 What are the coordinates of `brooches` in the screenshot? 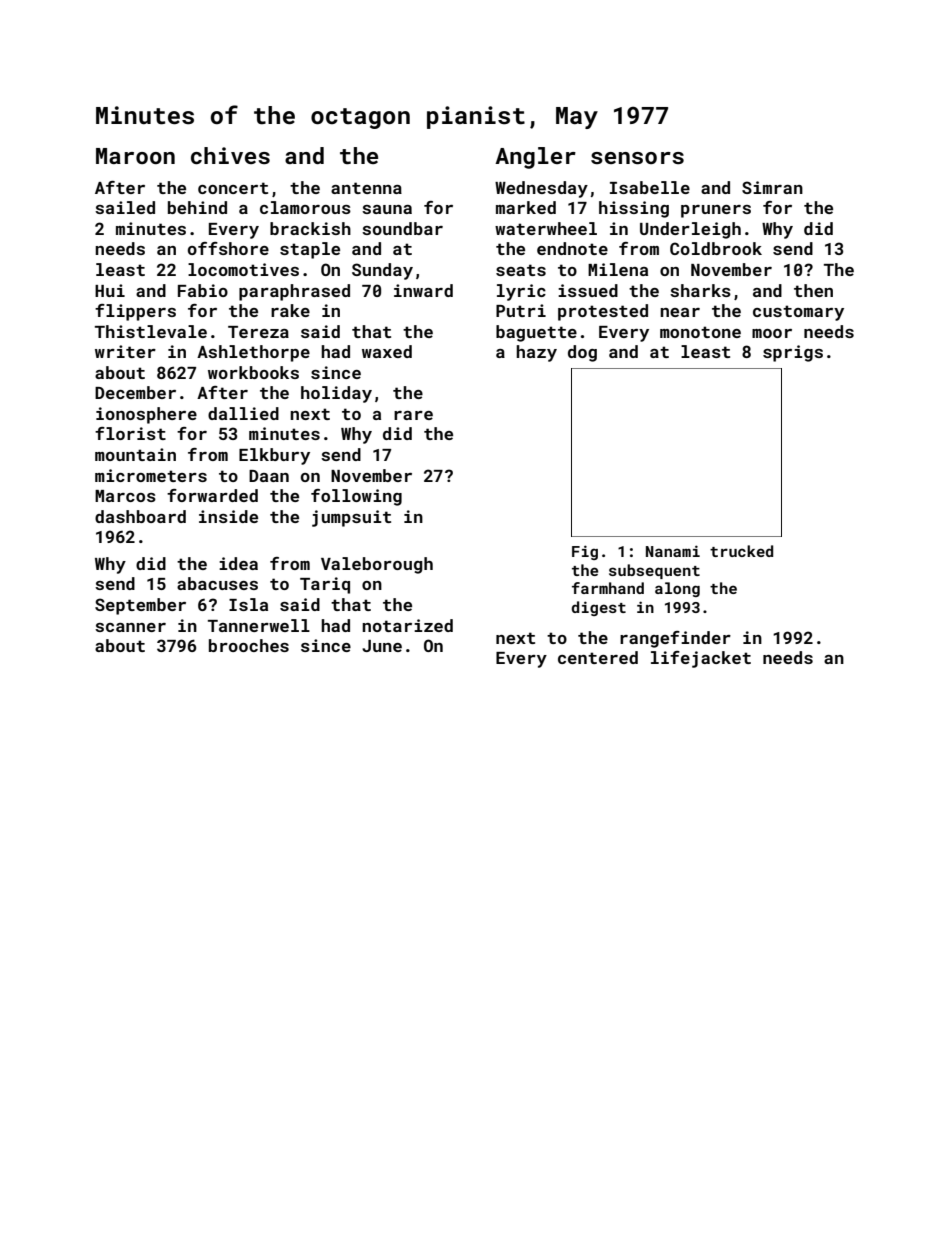 It's located at (249, 645).
